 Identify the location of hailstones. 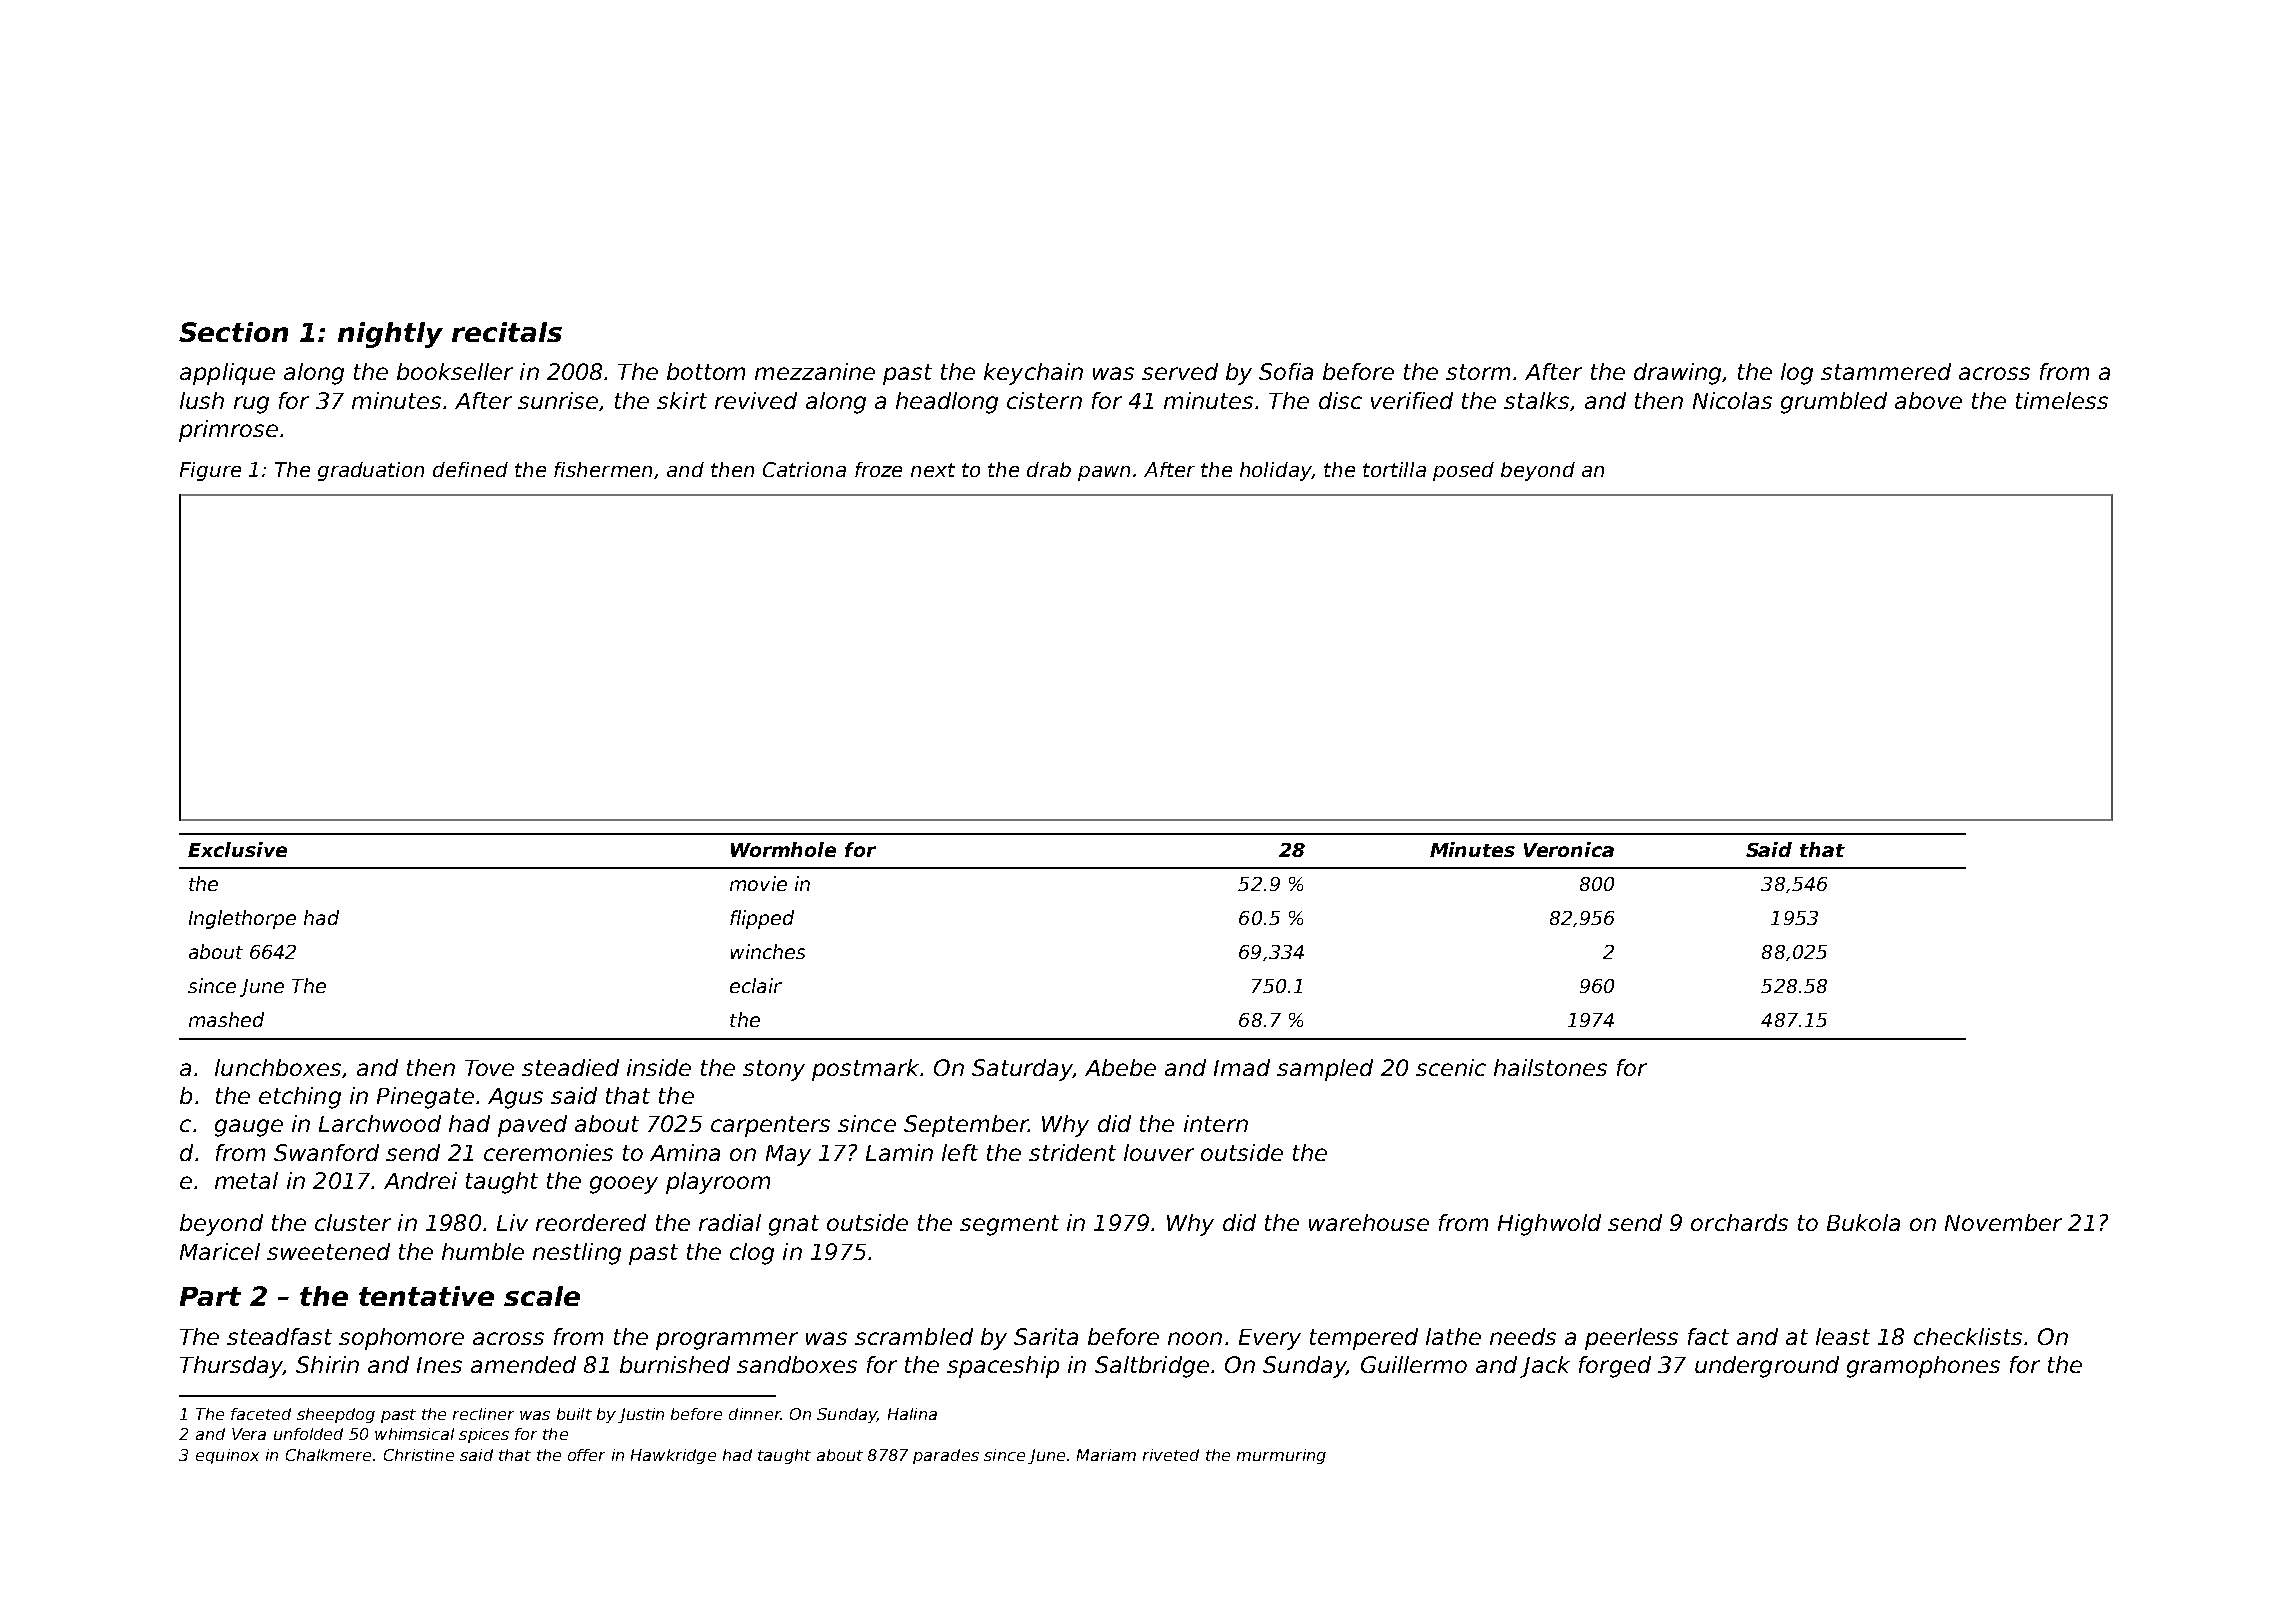
(1550, 1067).
